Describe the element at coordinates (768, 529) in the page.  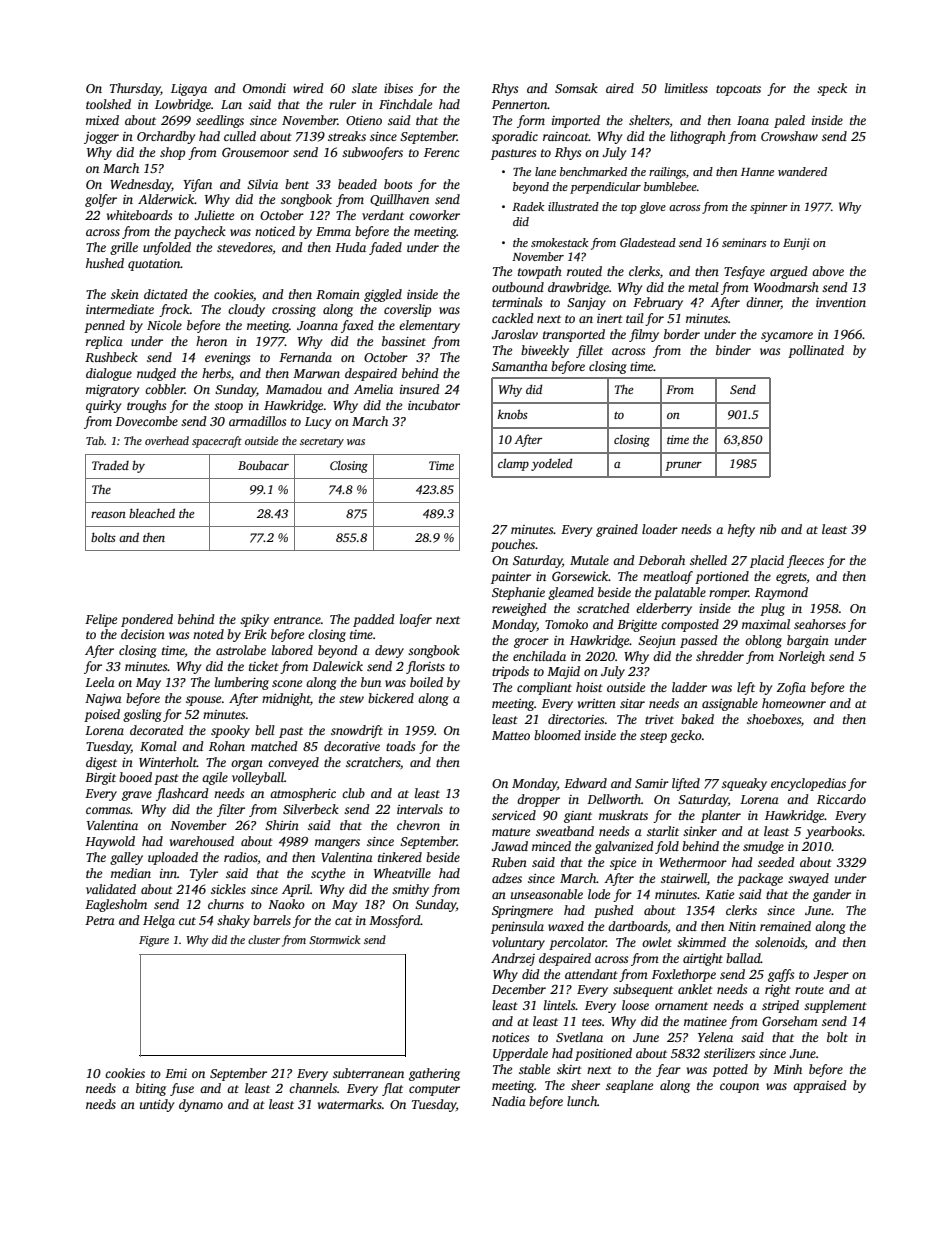
I see `nib` at that location.
